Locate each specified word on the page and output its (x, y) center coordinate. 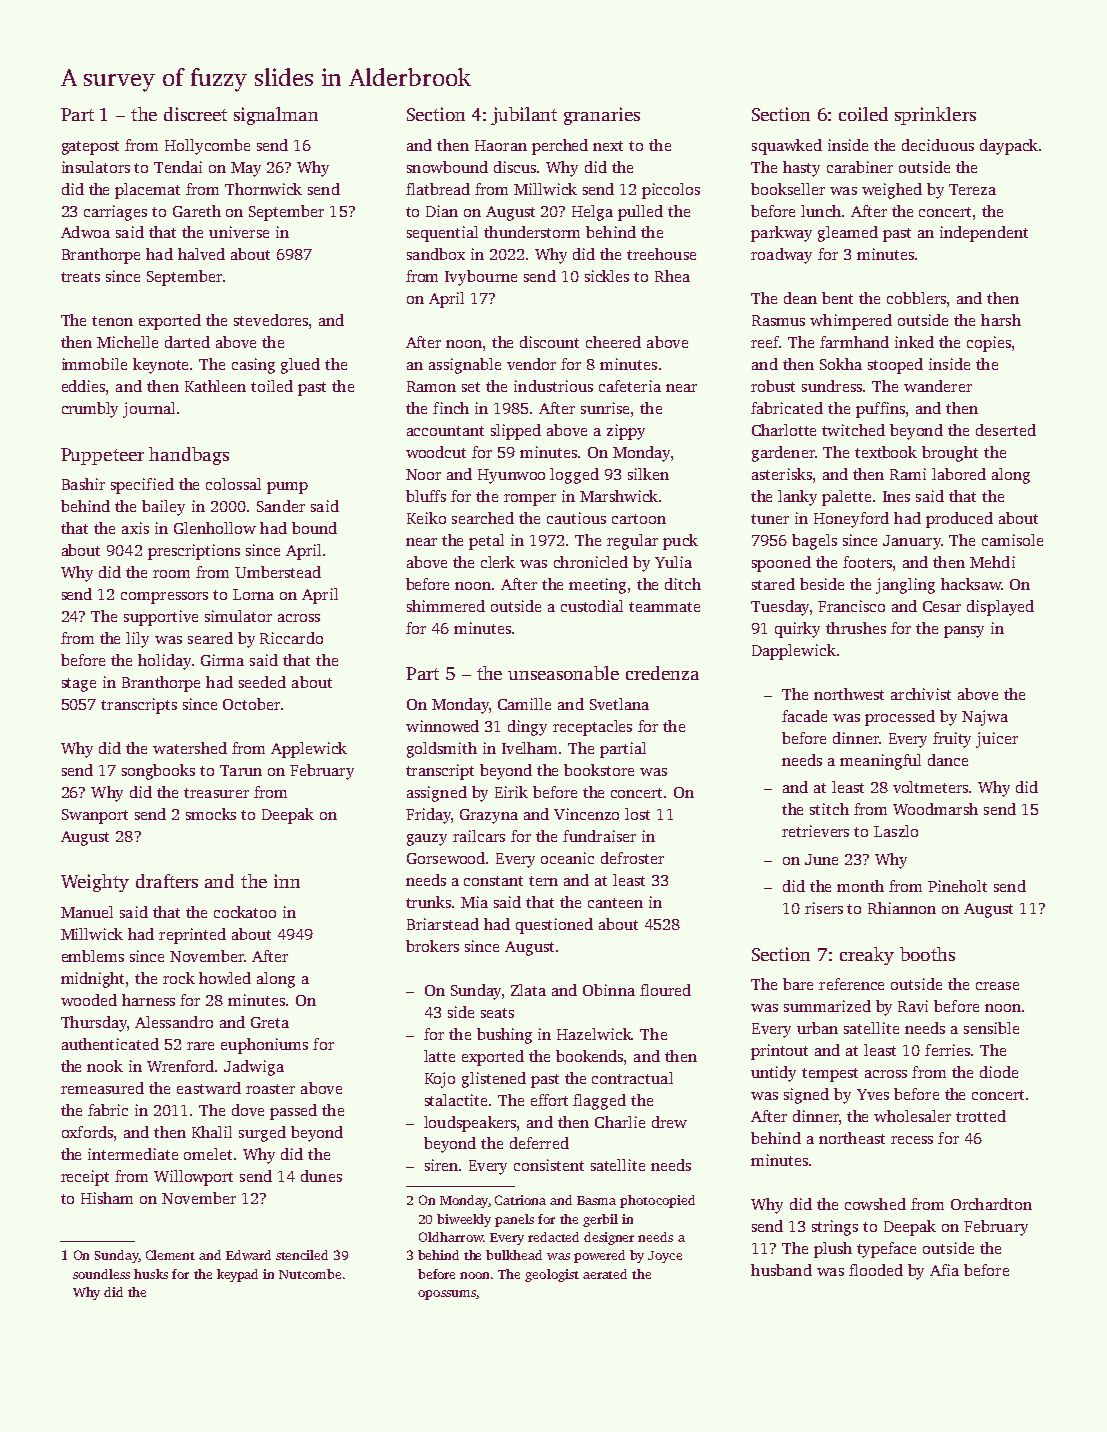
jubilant (524, 116)
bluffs (426, 496)
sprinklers (935, 116)
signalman (276, 116)
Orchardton (991, 1204)
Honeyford (851, 520)
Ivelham (529, 748)
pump (287, 488)
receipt (85, 1178)
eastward (209, 1088)
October (251, 704)
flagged (599, 1102)
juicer (997, 740)
